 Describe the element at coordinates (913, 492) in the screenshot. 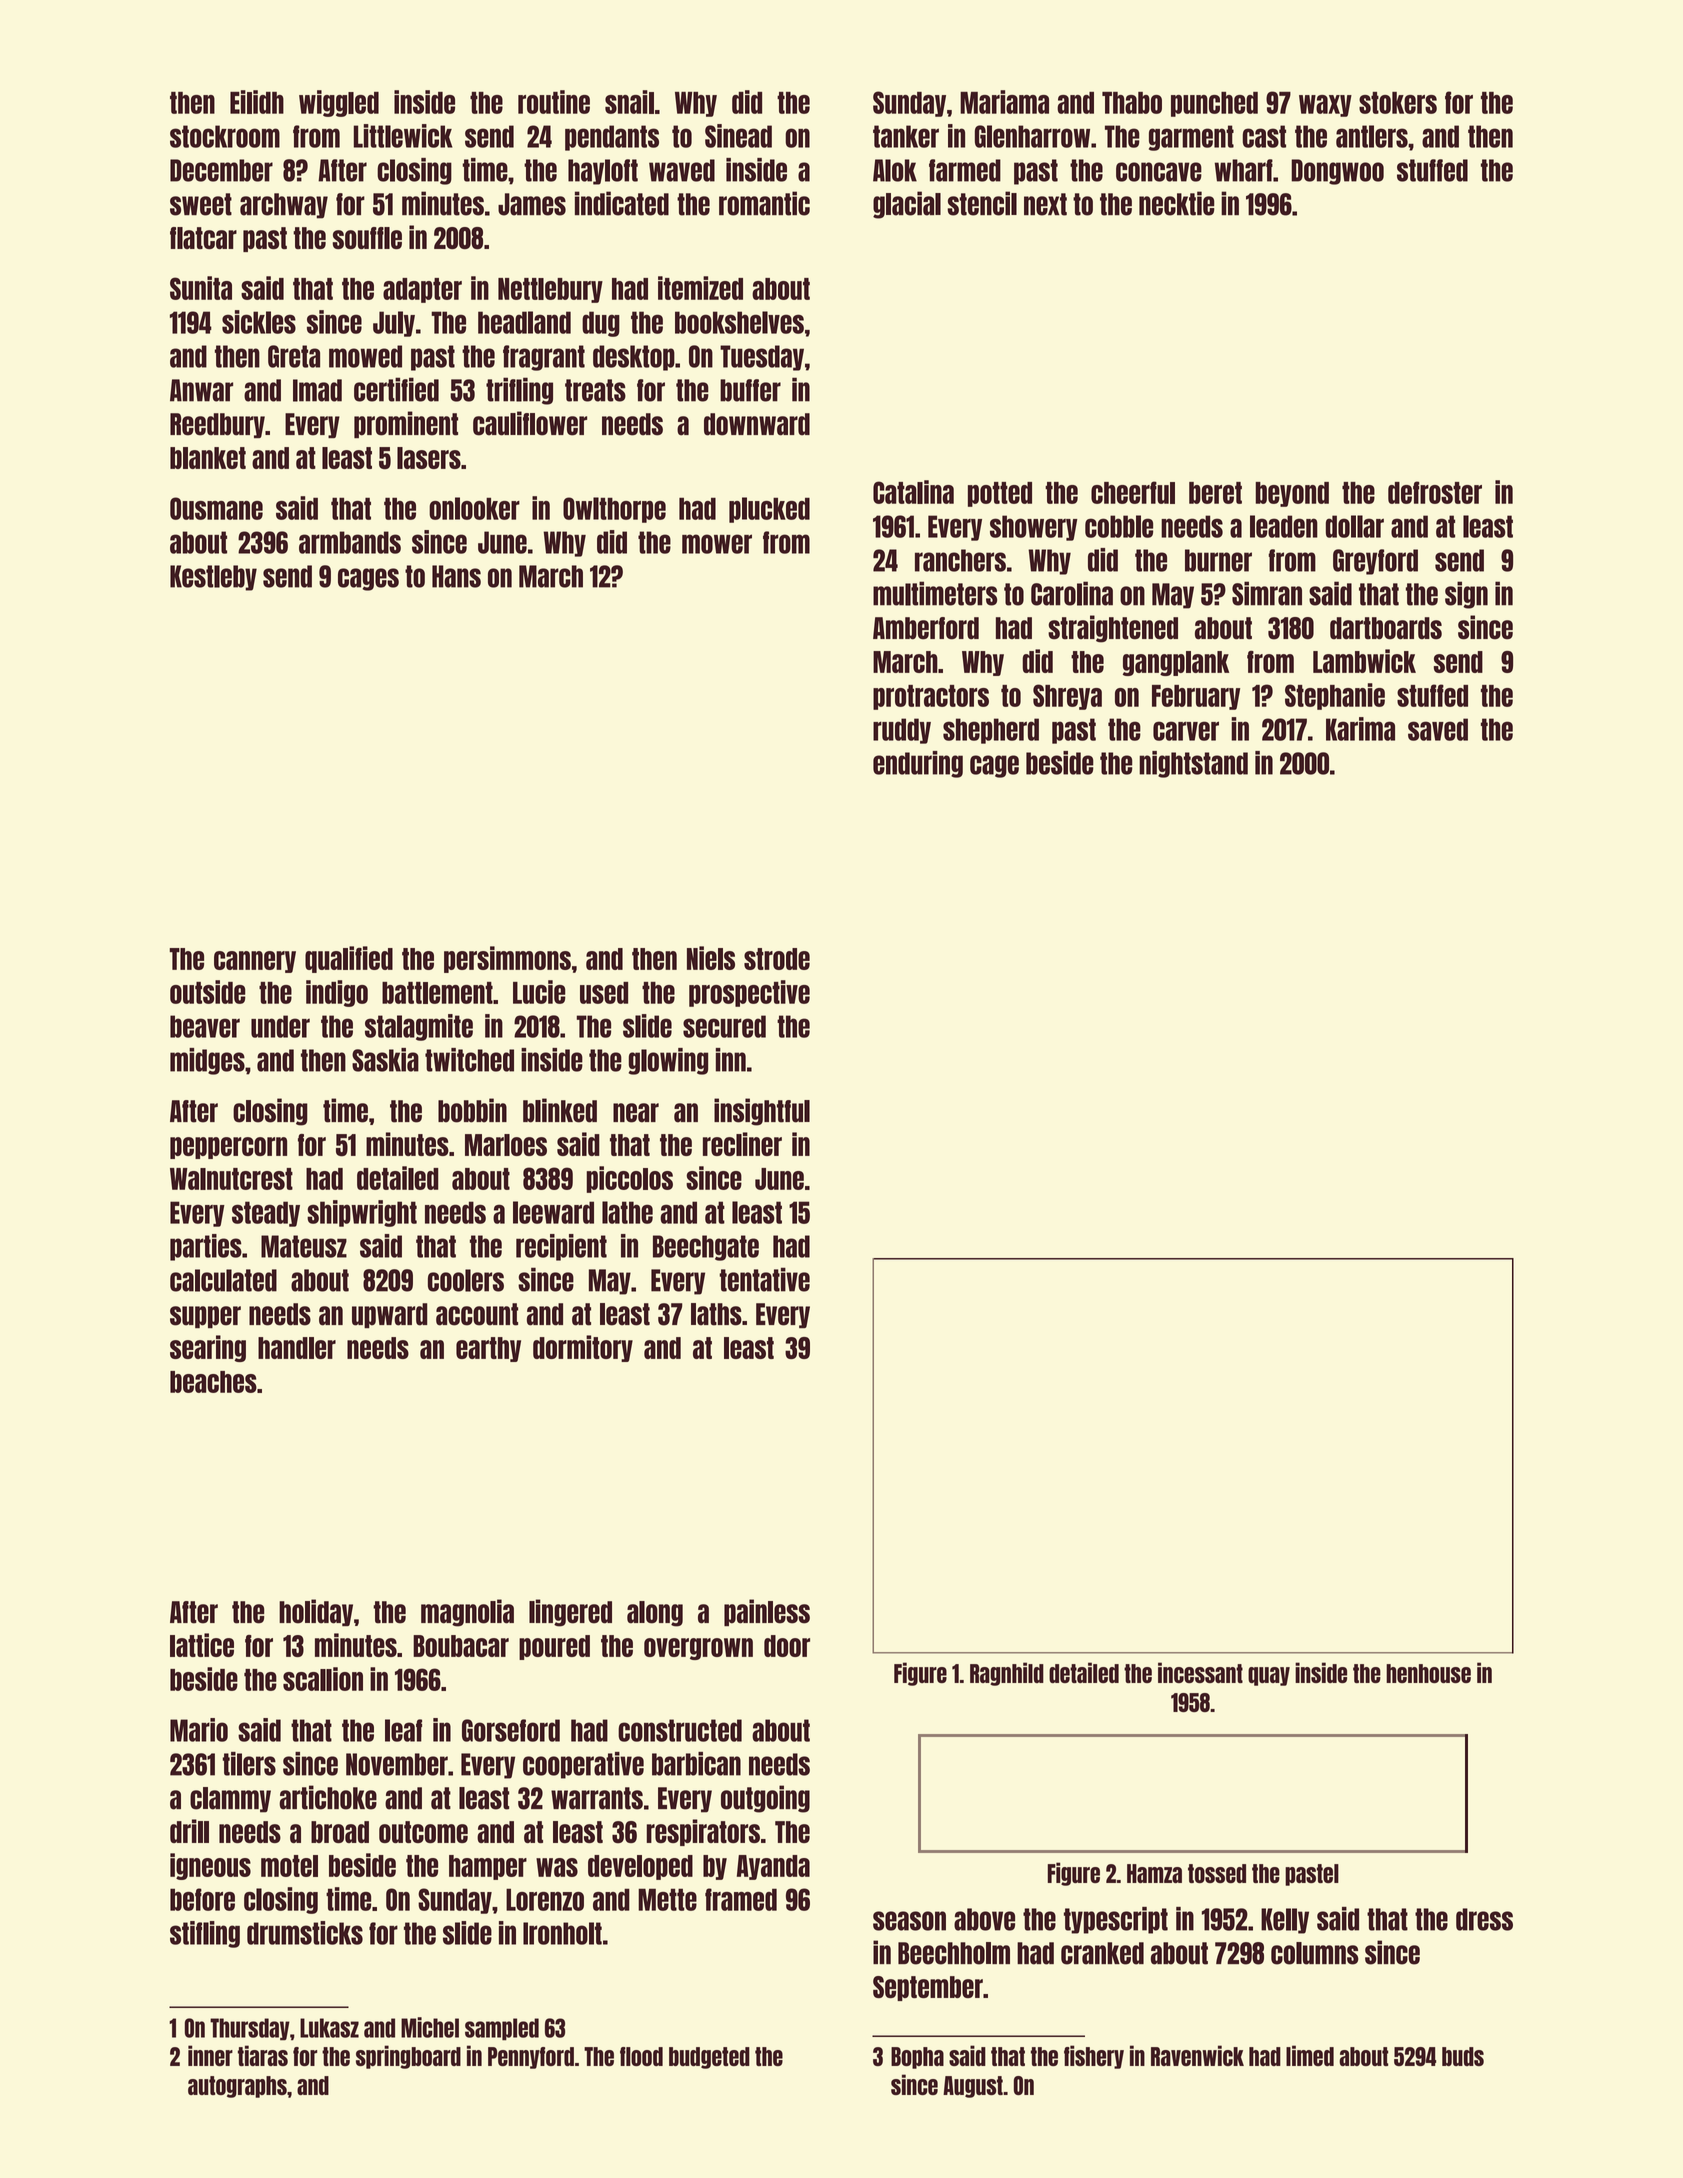

I see `Catalina` at that location.
